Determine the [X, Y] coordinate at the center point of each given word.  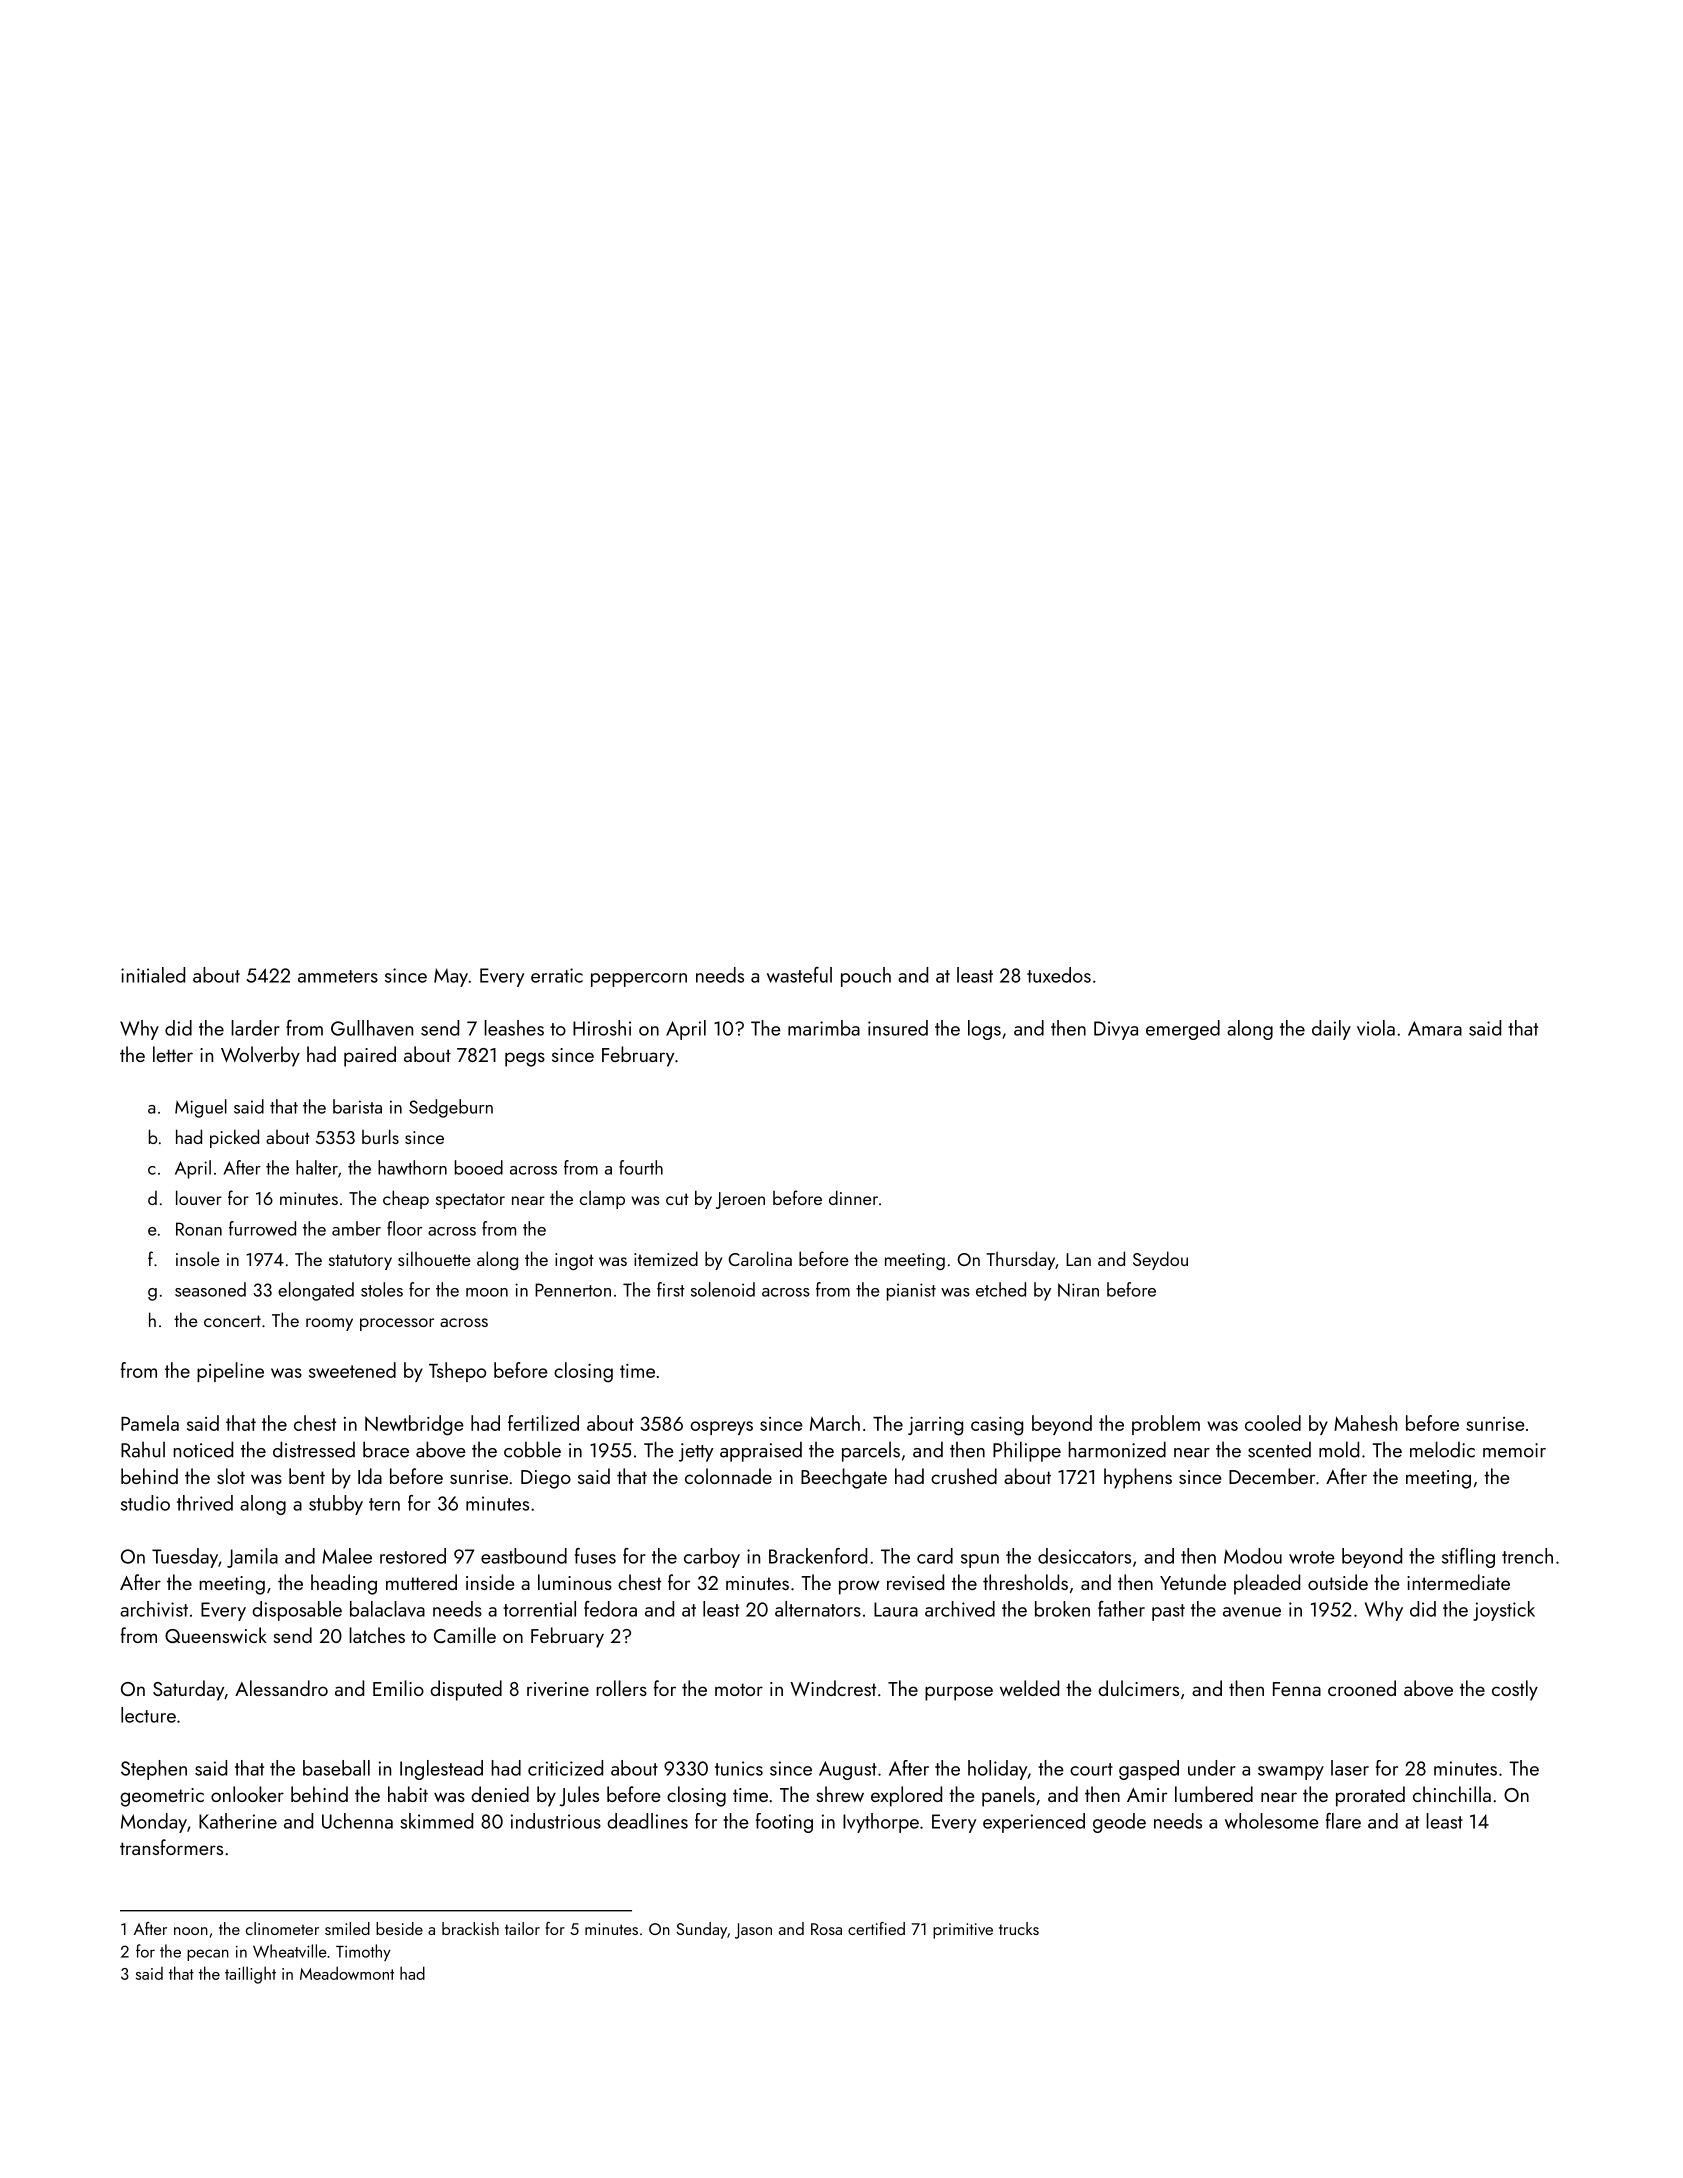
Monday [154, 1823]
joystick [1504, 1611]
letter [173, 1054]
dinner [853, 1197]
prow [859, 1587]
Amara [1435, 1028]
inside [490, 1582]
